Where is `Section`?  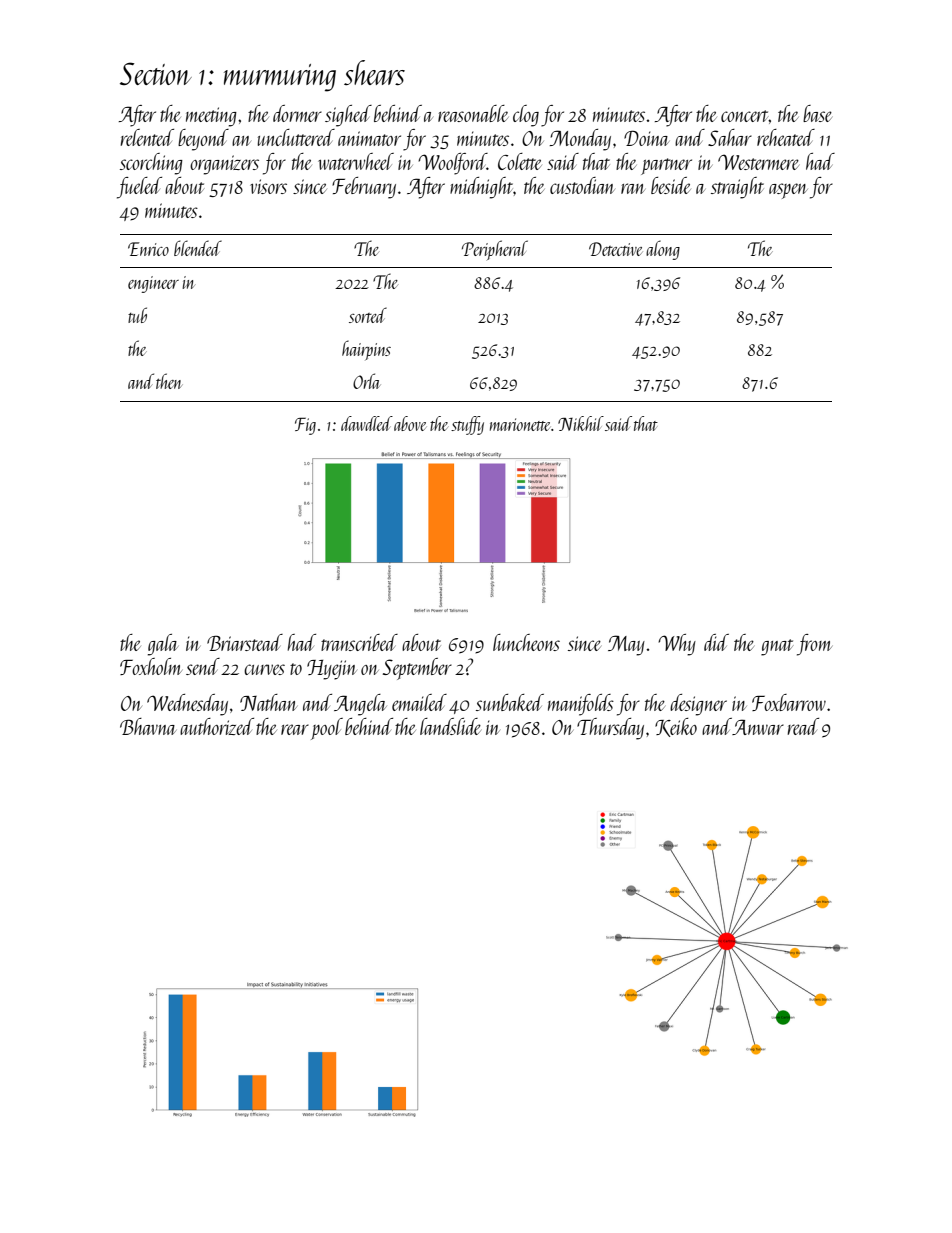 Section is located at coordinates (156, 73).
